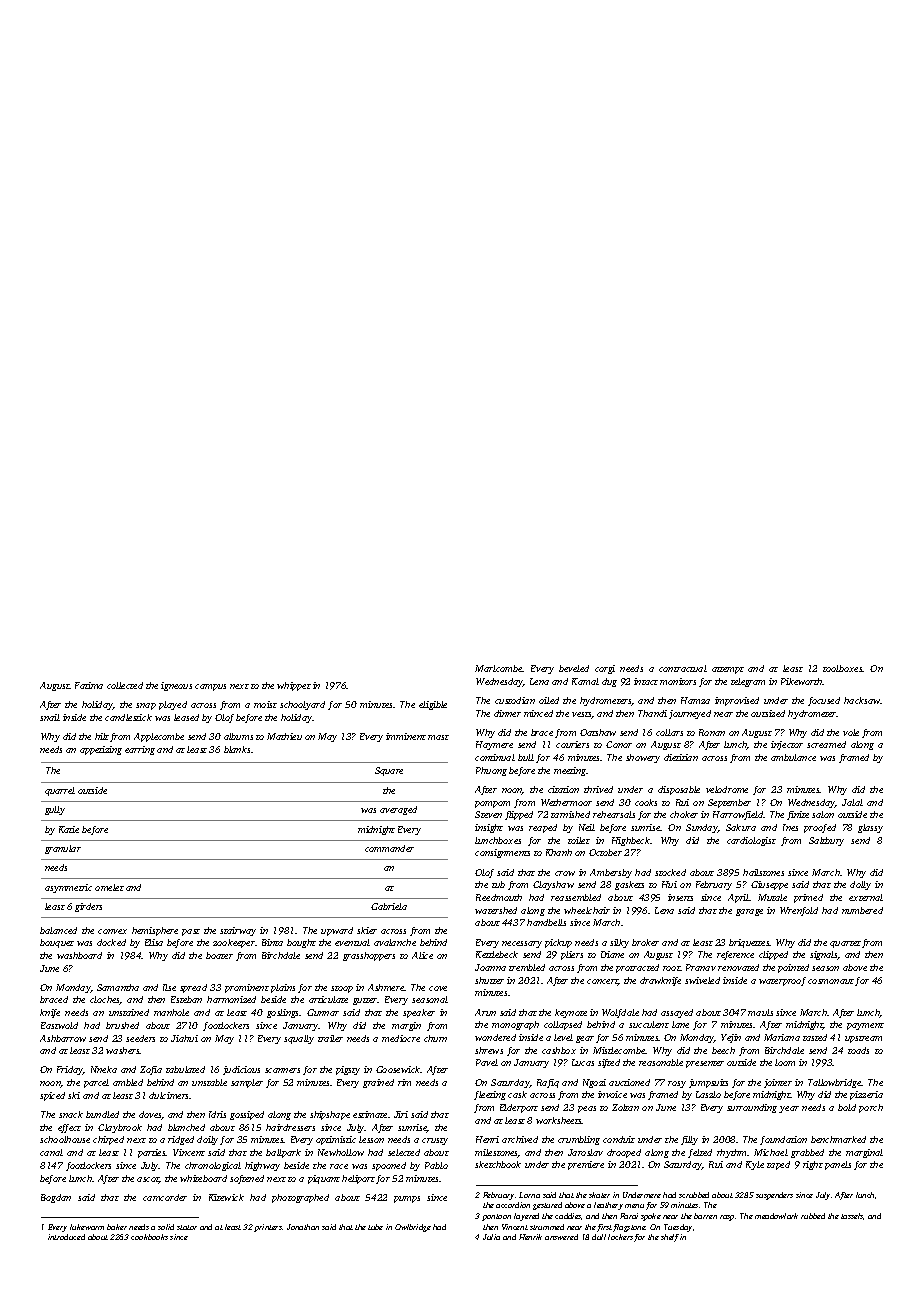 The height and width of the screenshot is (1308, 924). I want to click on schoolyard, so click(302, 705).
